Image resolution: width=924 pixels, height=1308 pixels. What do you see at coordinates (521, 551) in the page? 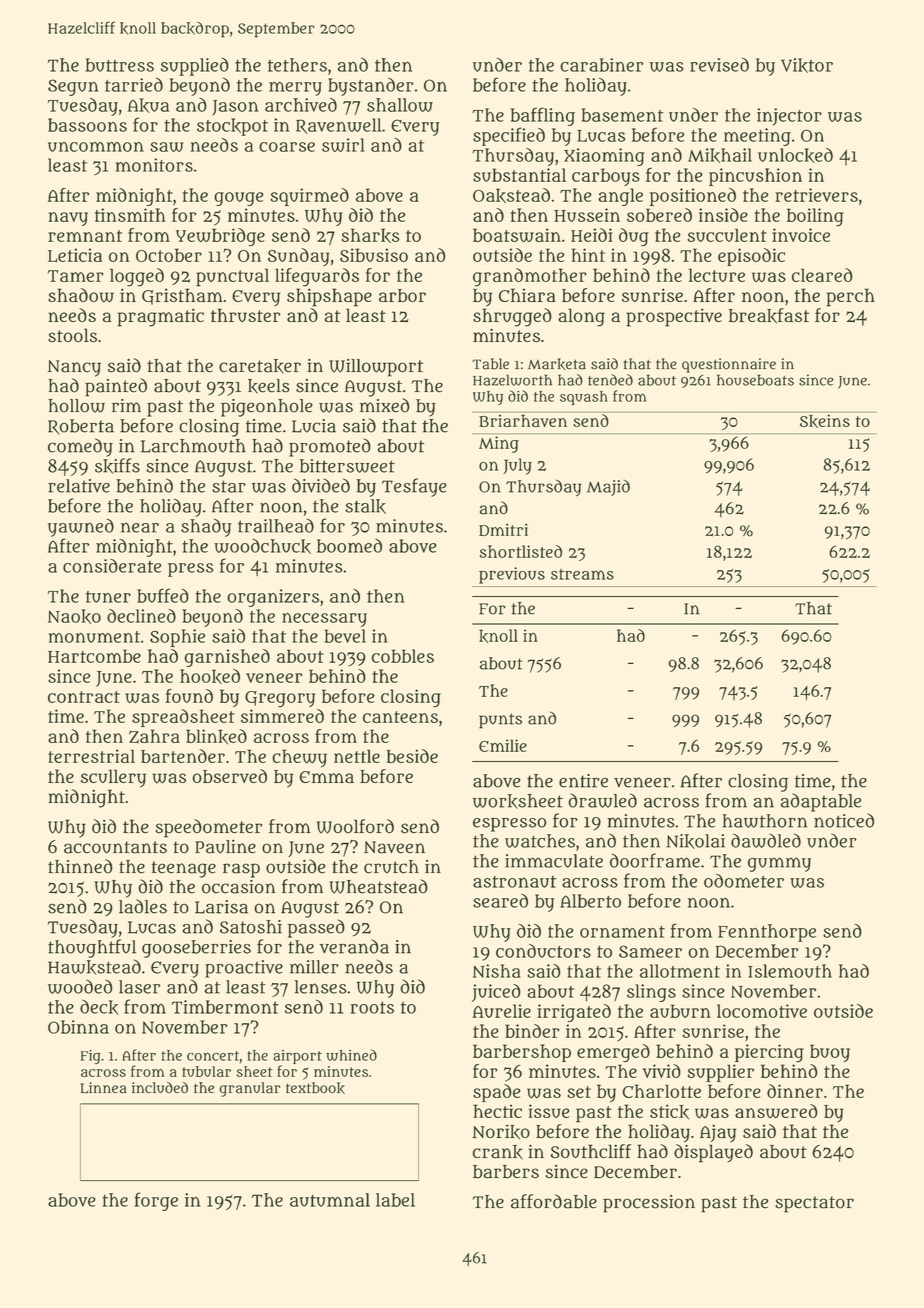
I see `shortlisted` at bounding box center [521, 551].
